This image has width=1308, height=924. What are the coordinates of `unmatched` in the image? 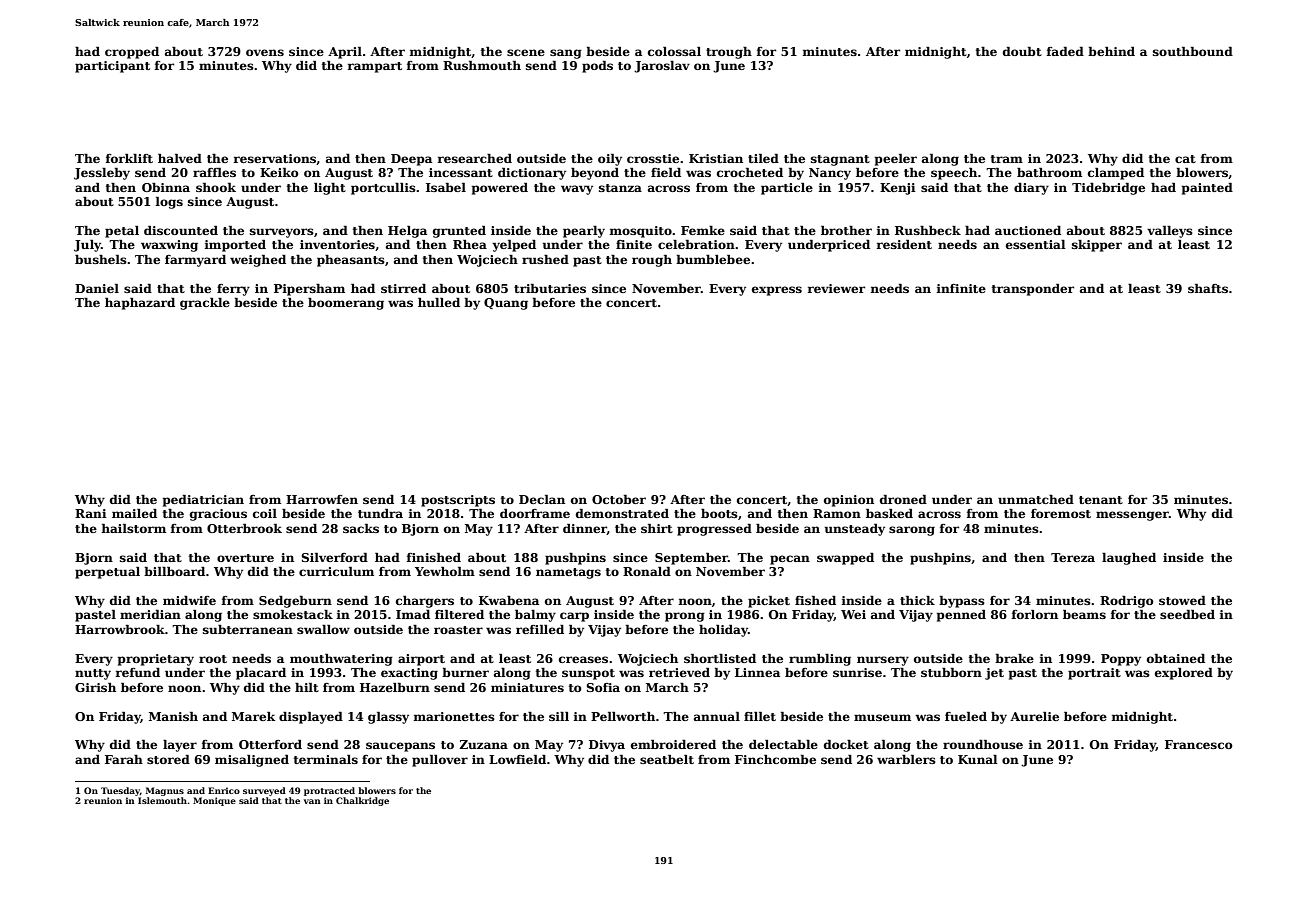 It's located at (1036, 499).
